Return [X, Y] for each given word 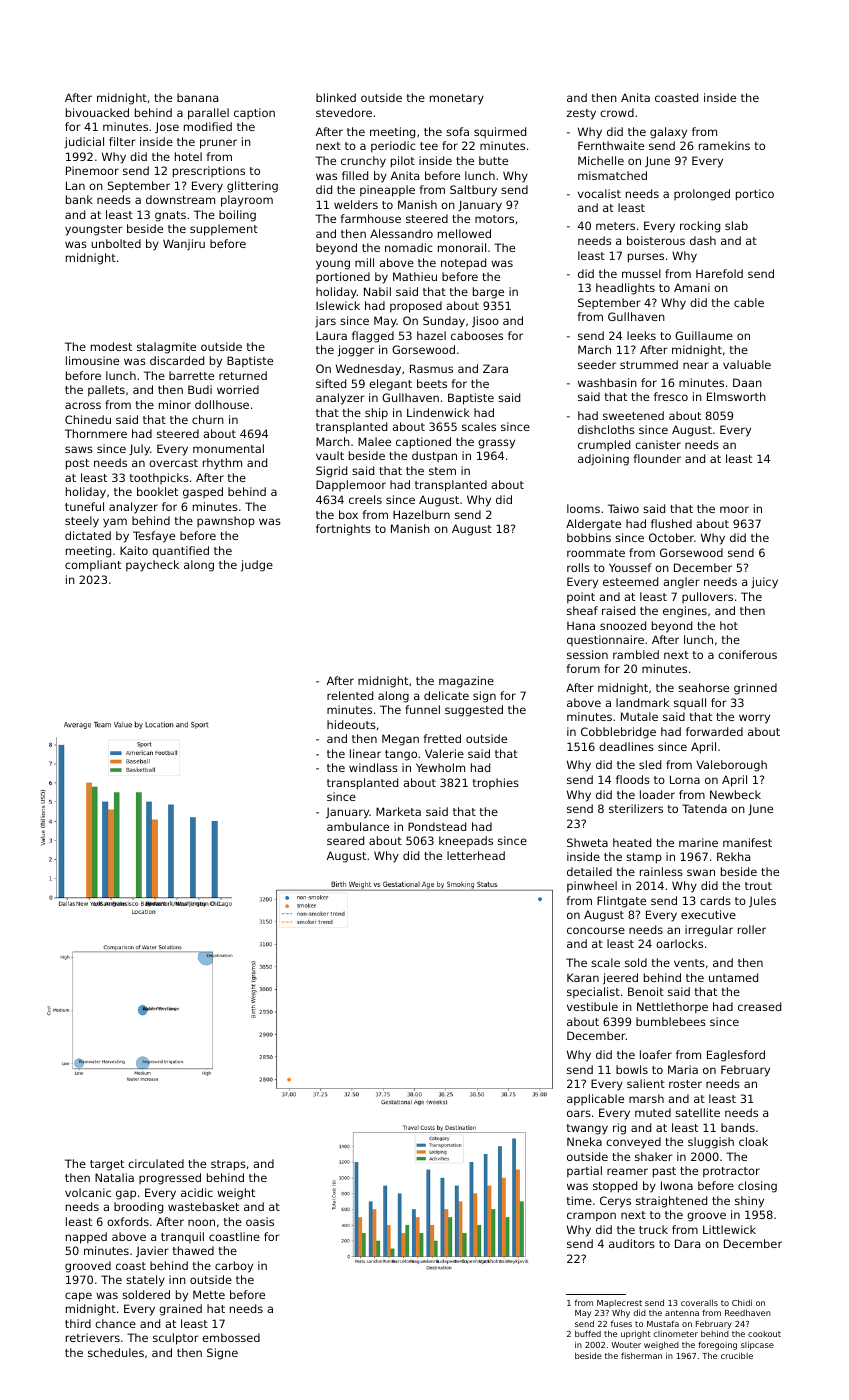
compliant [93, 566]
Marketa [398, 811]
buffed [588, 1333]
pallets [106, 391]
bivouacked [97, 112]
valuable [747, 364]
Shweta [587, 842]
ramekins [724, 145]
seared [345, 840]
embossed [231, 1337]
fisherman [641, 1355]
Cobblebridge [618, 733]
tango [401, 755]
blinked [336, 97]
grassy [496, 444]
